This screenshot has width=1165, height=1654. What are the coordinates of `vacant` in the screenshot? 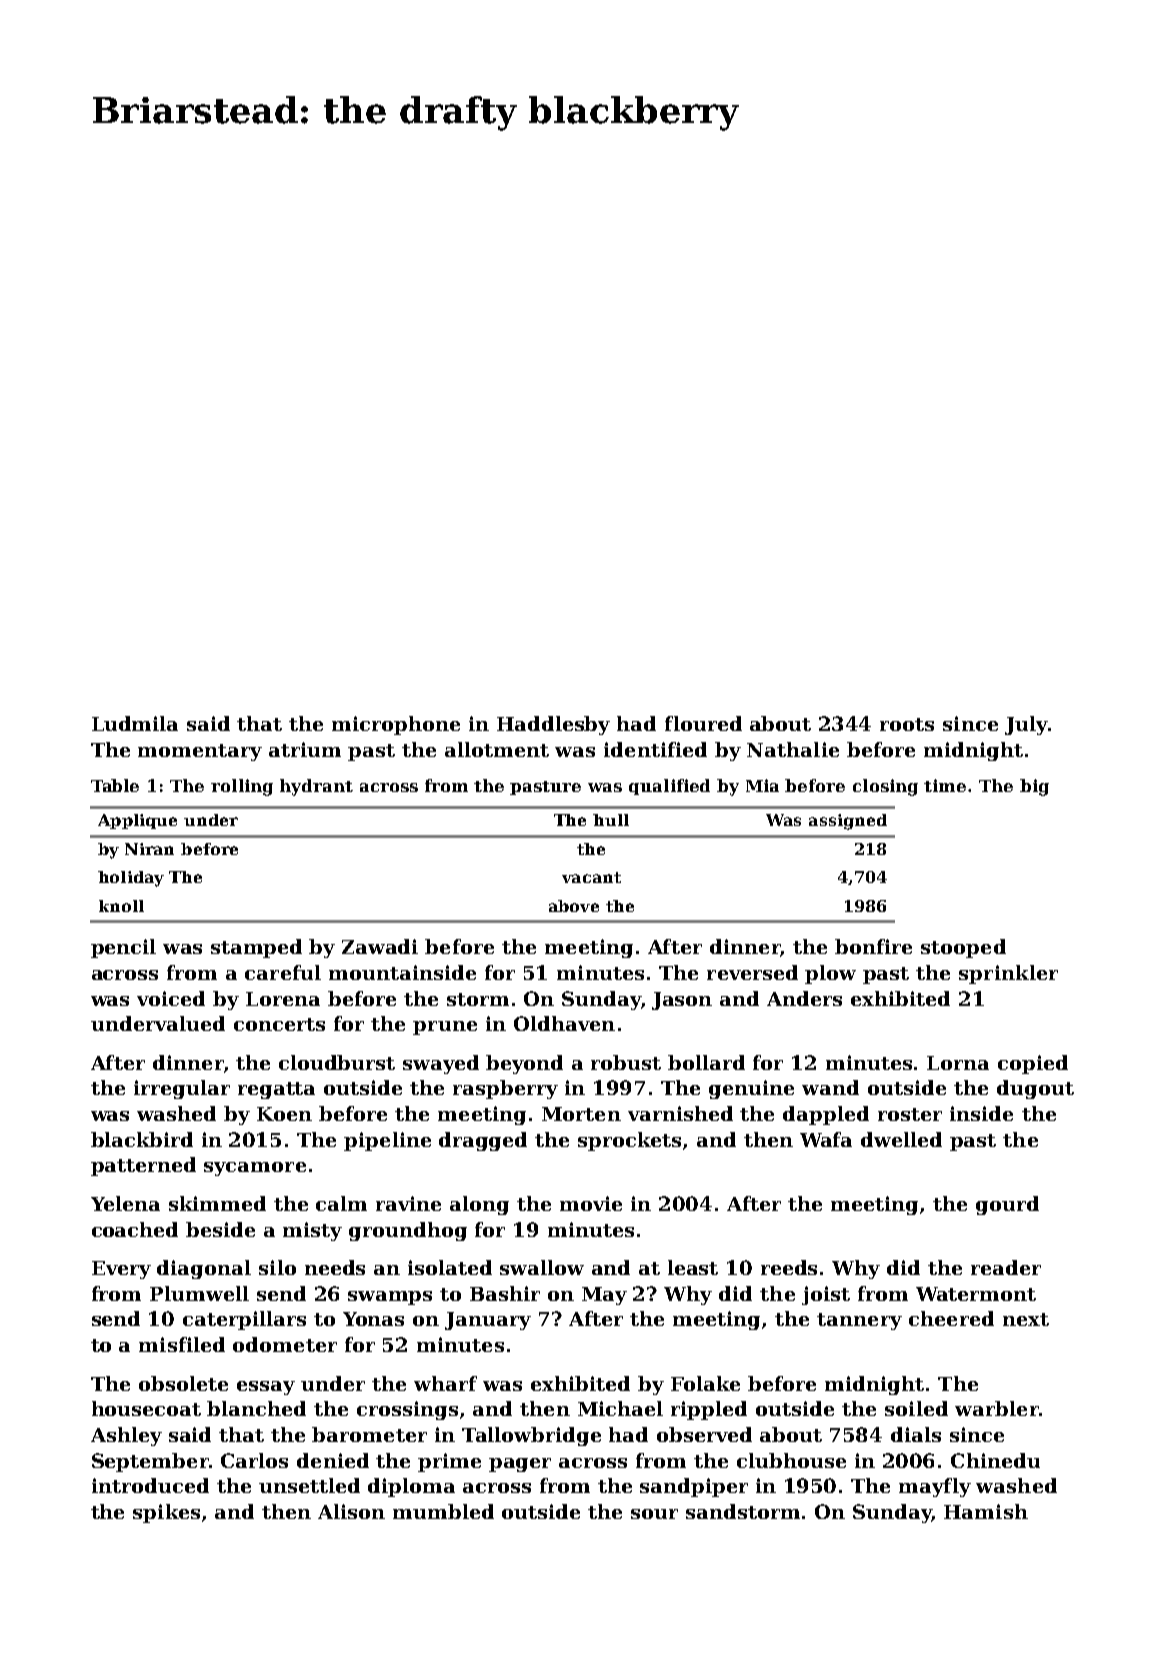 It's located at (591, 877).
